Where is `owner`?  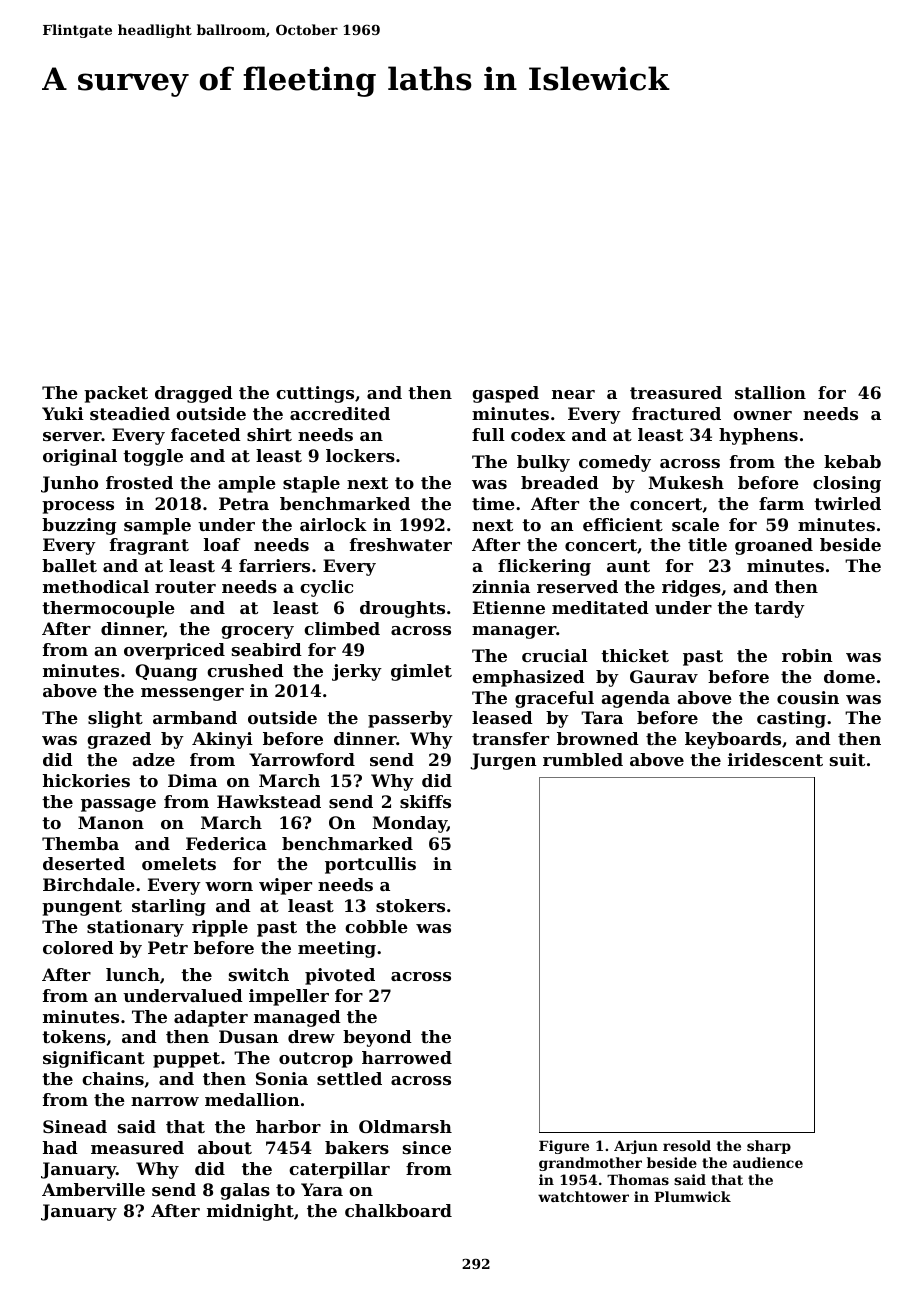
owner is located at coordinates (762, 415).
